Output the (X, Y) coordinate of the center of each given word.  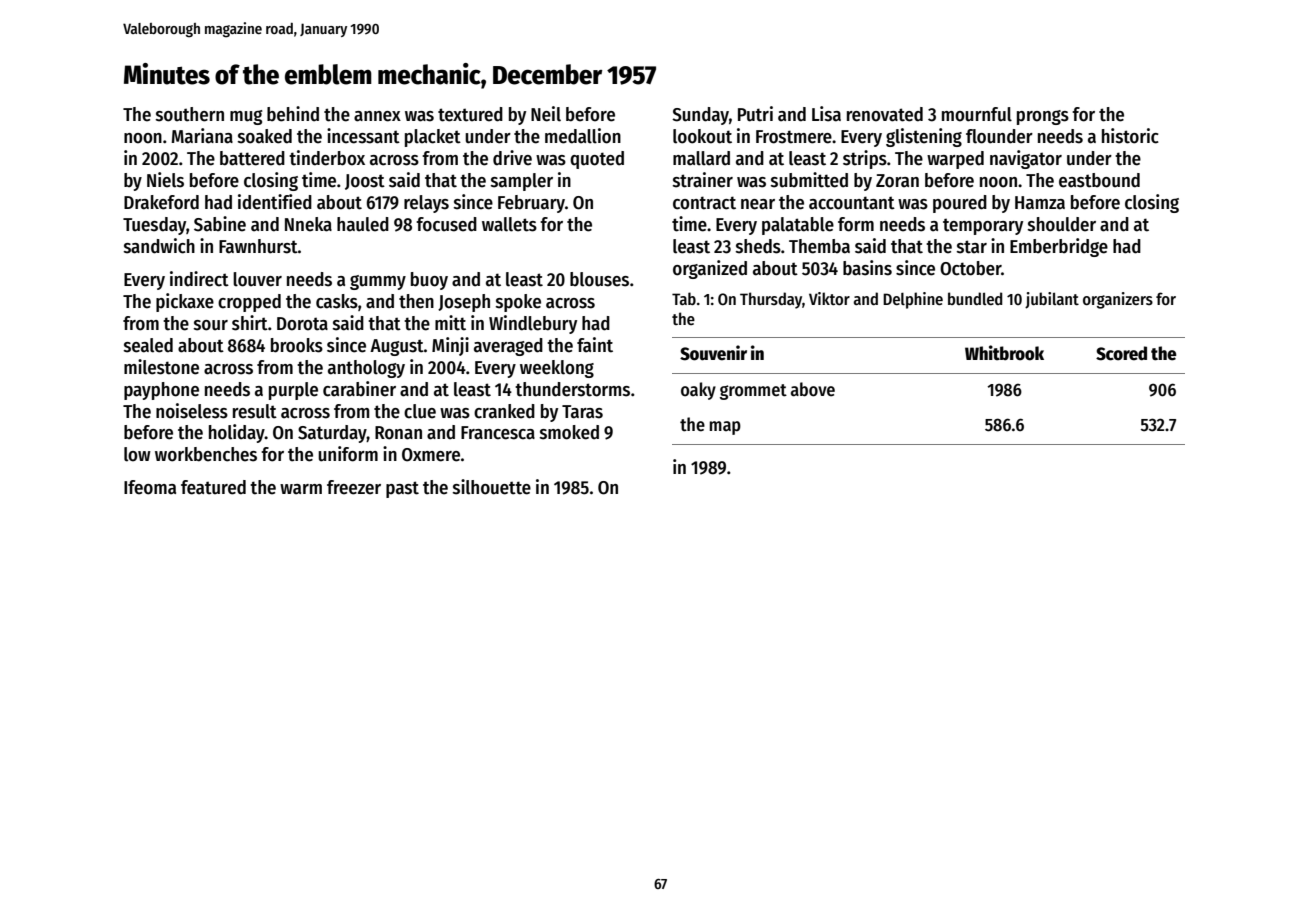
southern (190, 114)
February (531, 204)
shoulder (1062, 224)
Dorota (302, 324)
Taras (582, 412)
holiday (237, 433)
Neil (546, 114)
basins (867, 268)
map (725, 428)
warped (955, 160)
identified (275, 202)
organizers (1118, 300)
